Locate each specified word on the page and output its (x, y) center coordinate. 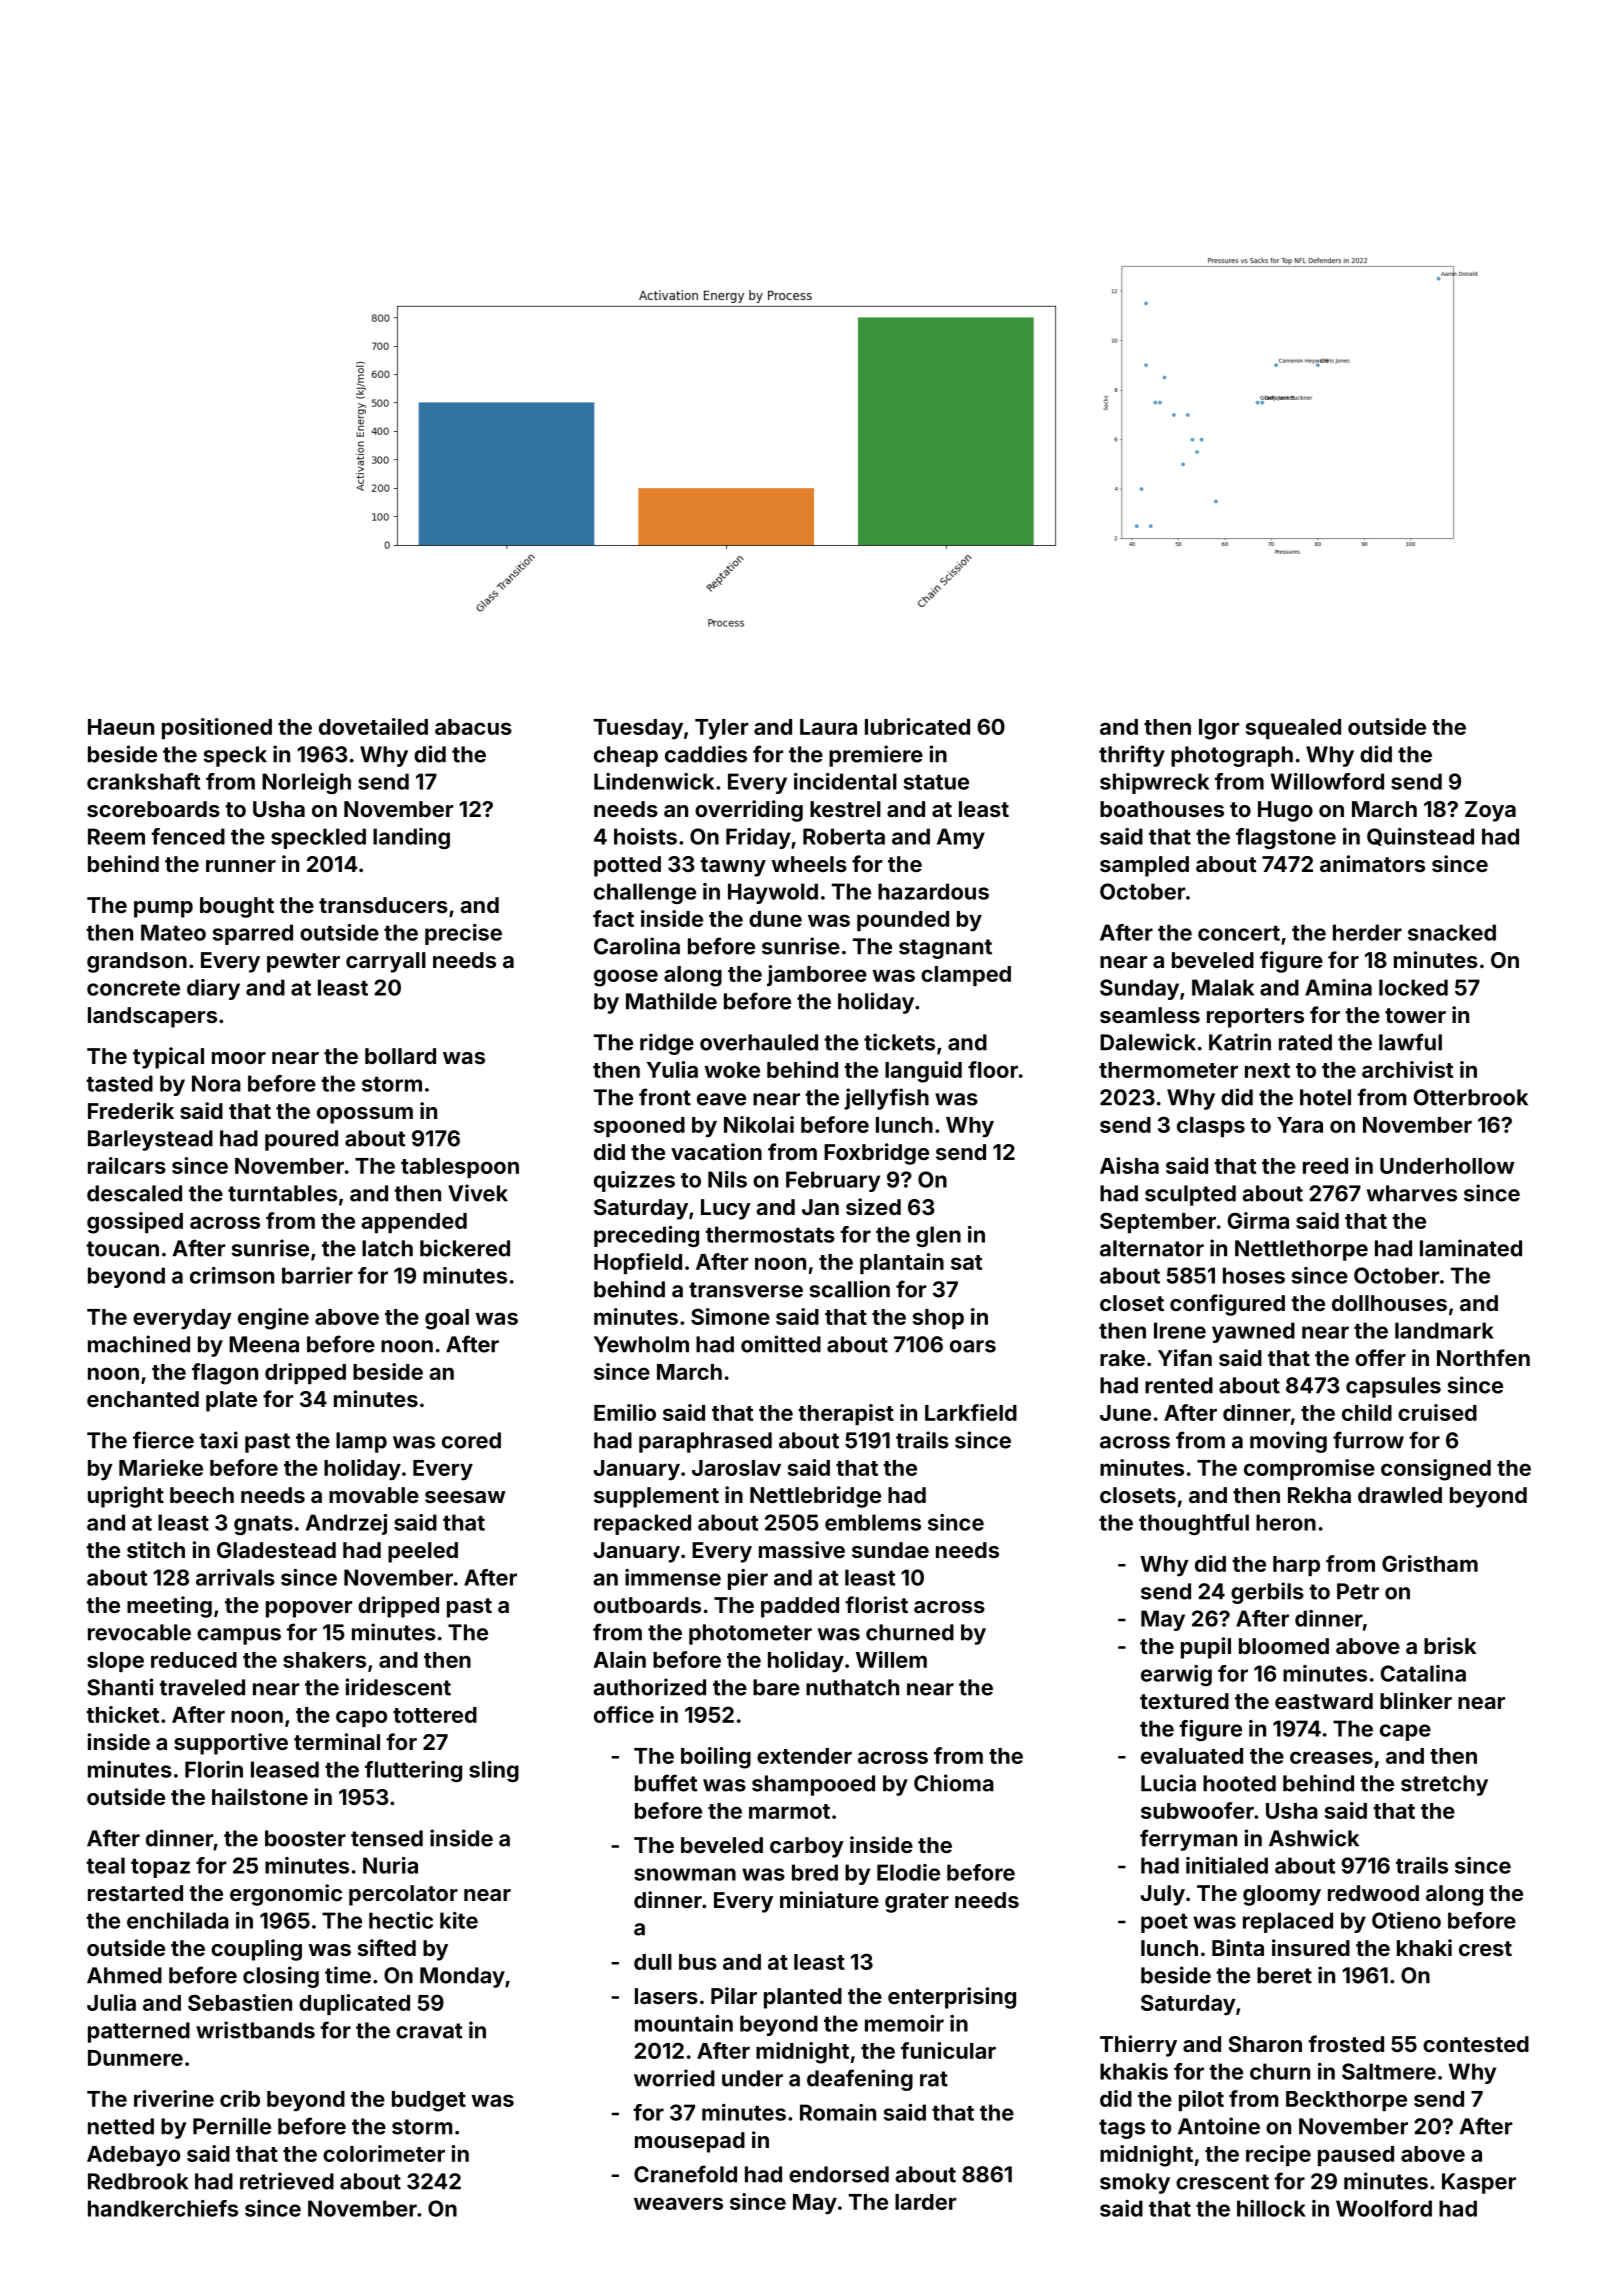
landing (411, 838)
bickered (465, 1248)
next (1267, 1070)
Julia (111, 2002)
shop (938, 1319)
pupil (1206, 1648)
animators (1372, 863)
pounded (903, 921)
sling (494, 1771)
